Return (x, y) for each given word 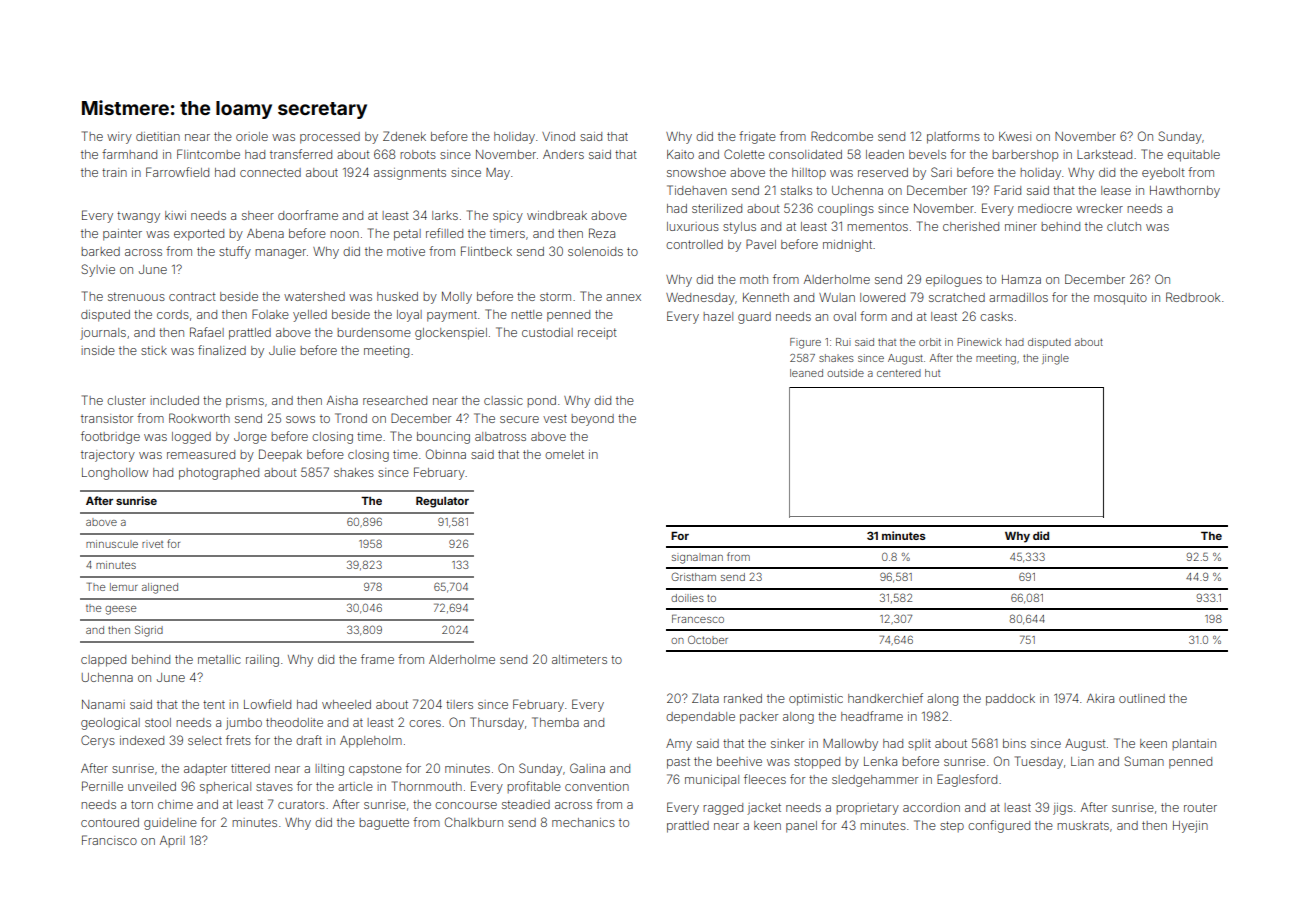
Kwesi (1015, 136)
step (952, 826)
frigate (757, 137)
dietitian (158, 136)
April (172, 841)
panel (801, 827)
